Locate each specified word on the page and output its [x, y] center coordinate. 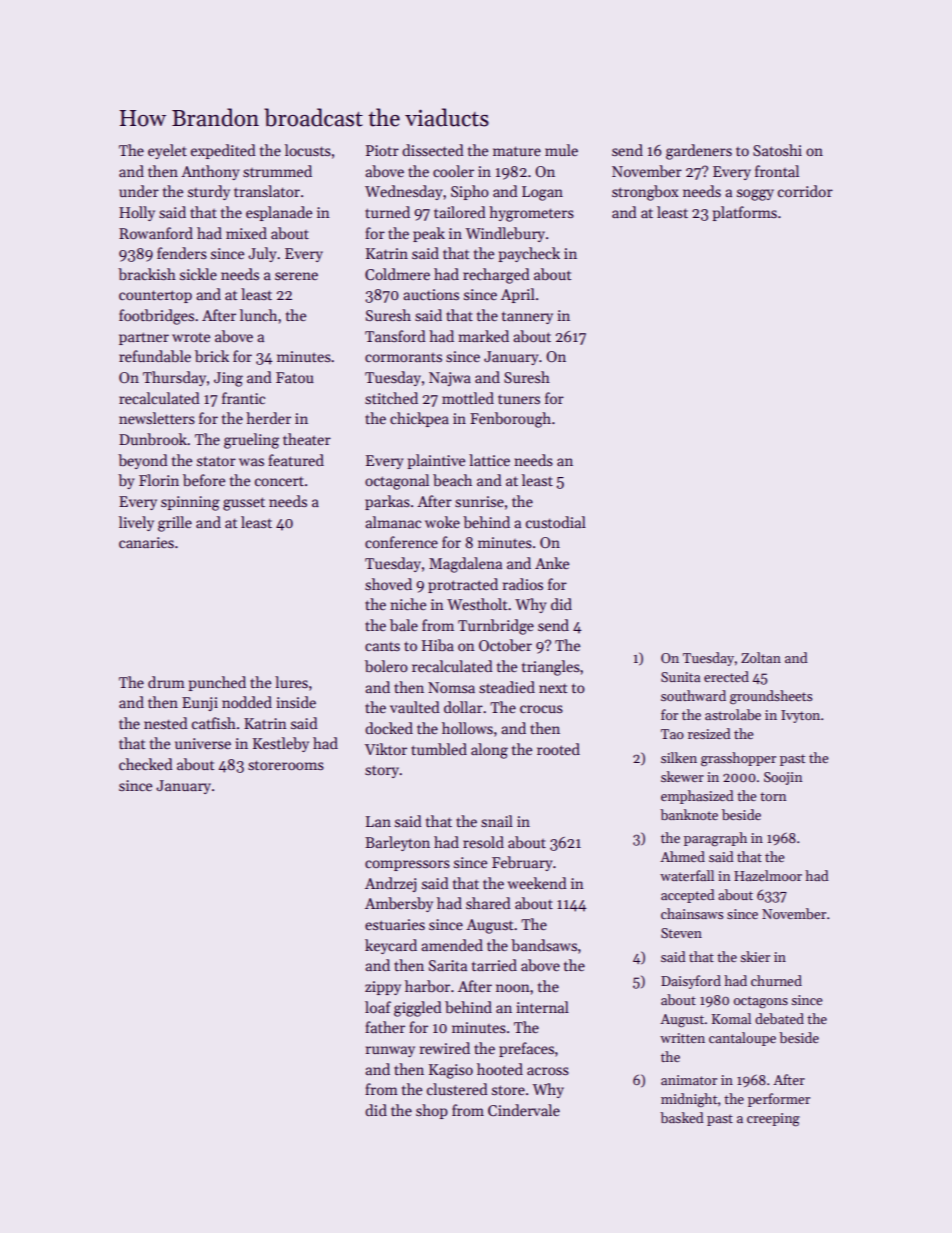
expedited [223, 151]
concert [279, 481]
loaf [378, 1007]
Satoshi [777, 150]
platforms [744, 213]
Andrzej [390, 884]
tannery [527, 317]
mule [561, 150]
